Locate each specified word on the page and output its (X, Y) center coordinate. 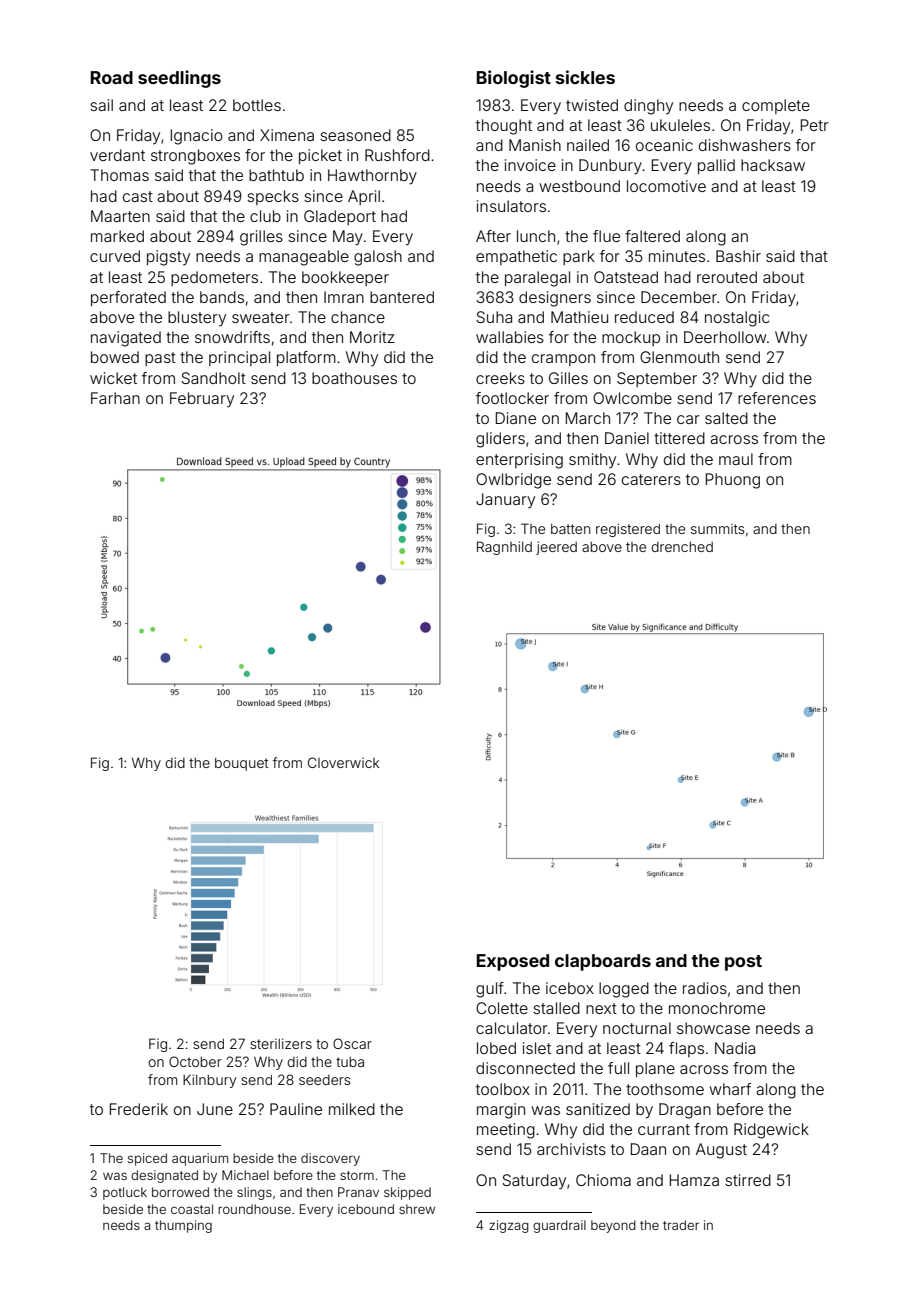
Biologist (513, 79)
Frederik (139, 1109)
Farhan (115, 398)
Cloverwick (344, 762)
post (743, 963)
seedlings (179, 79)
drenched (682, 547)
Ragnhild (504, 548)
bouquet (241, 764)
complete (776, 106)
